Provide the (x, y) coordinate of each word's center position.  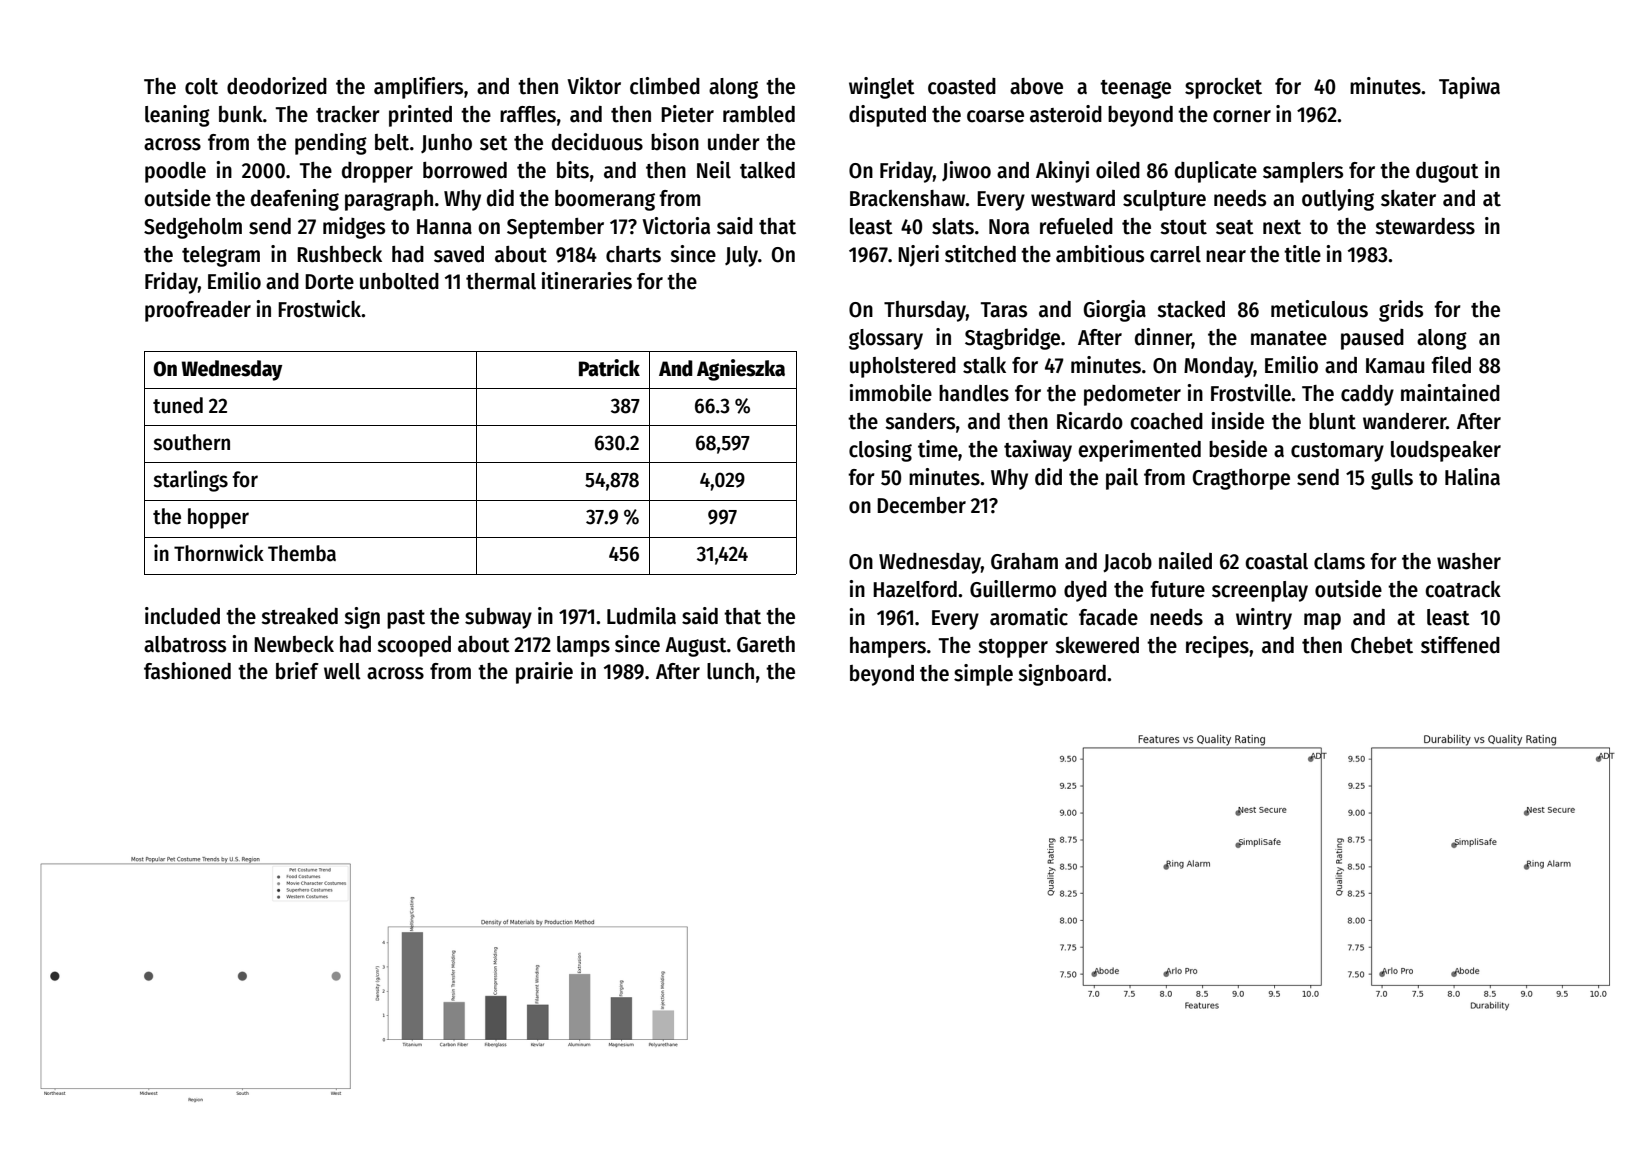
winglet (882, 88)
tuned (178, 405)
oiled (1118, 170)
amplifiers (418, 88)
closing (880, 451)
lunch (730, 671)
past (406, 619)
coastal (1276, 561)
